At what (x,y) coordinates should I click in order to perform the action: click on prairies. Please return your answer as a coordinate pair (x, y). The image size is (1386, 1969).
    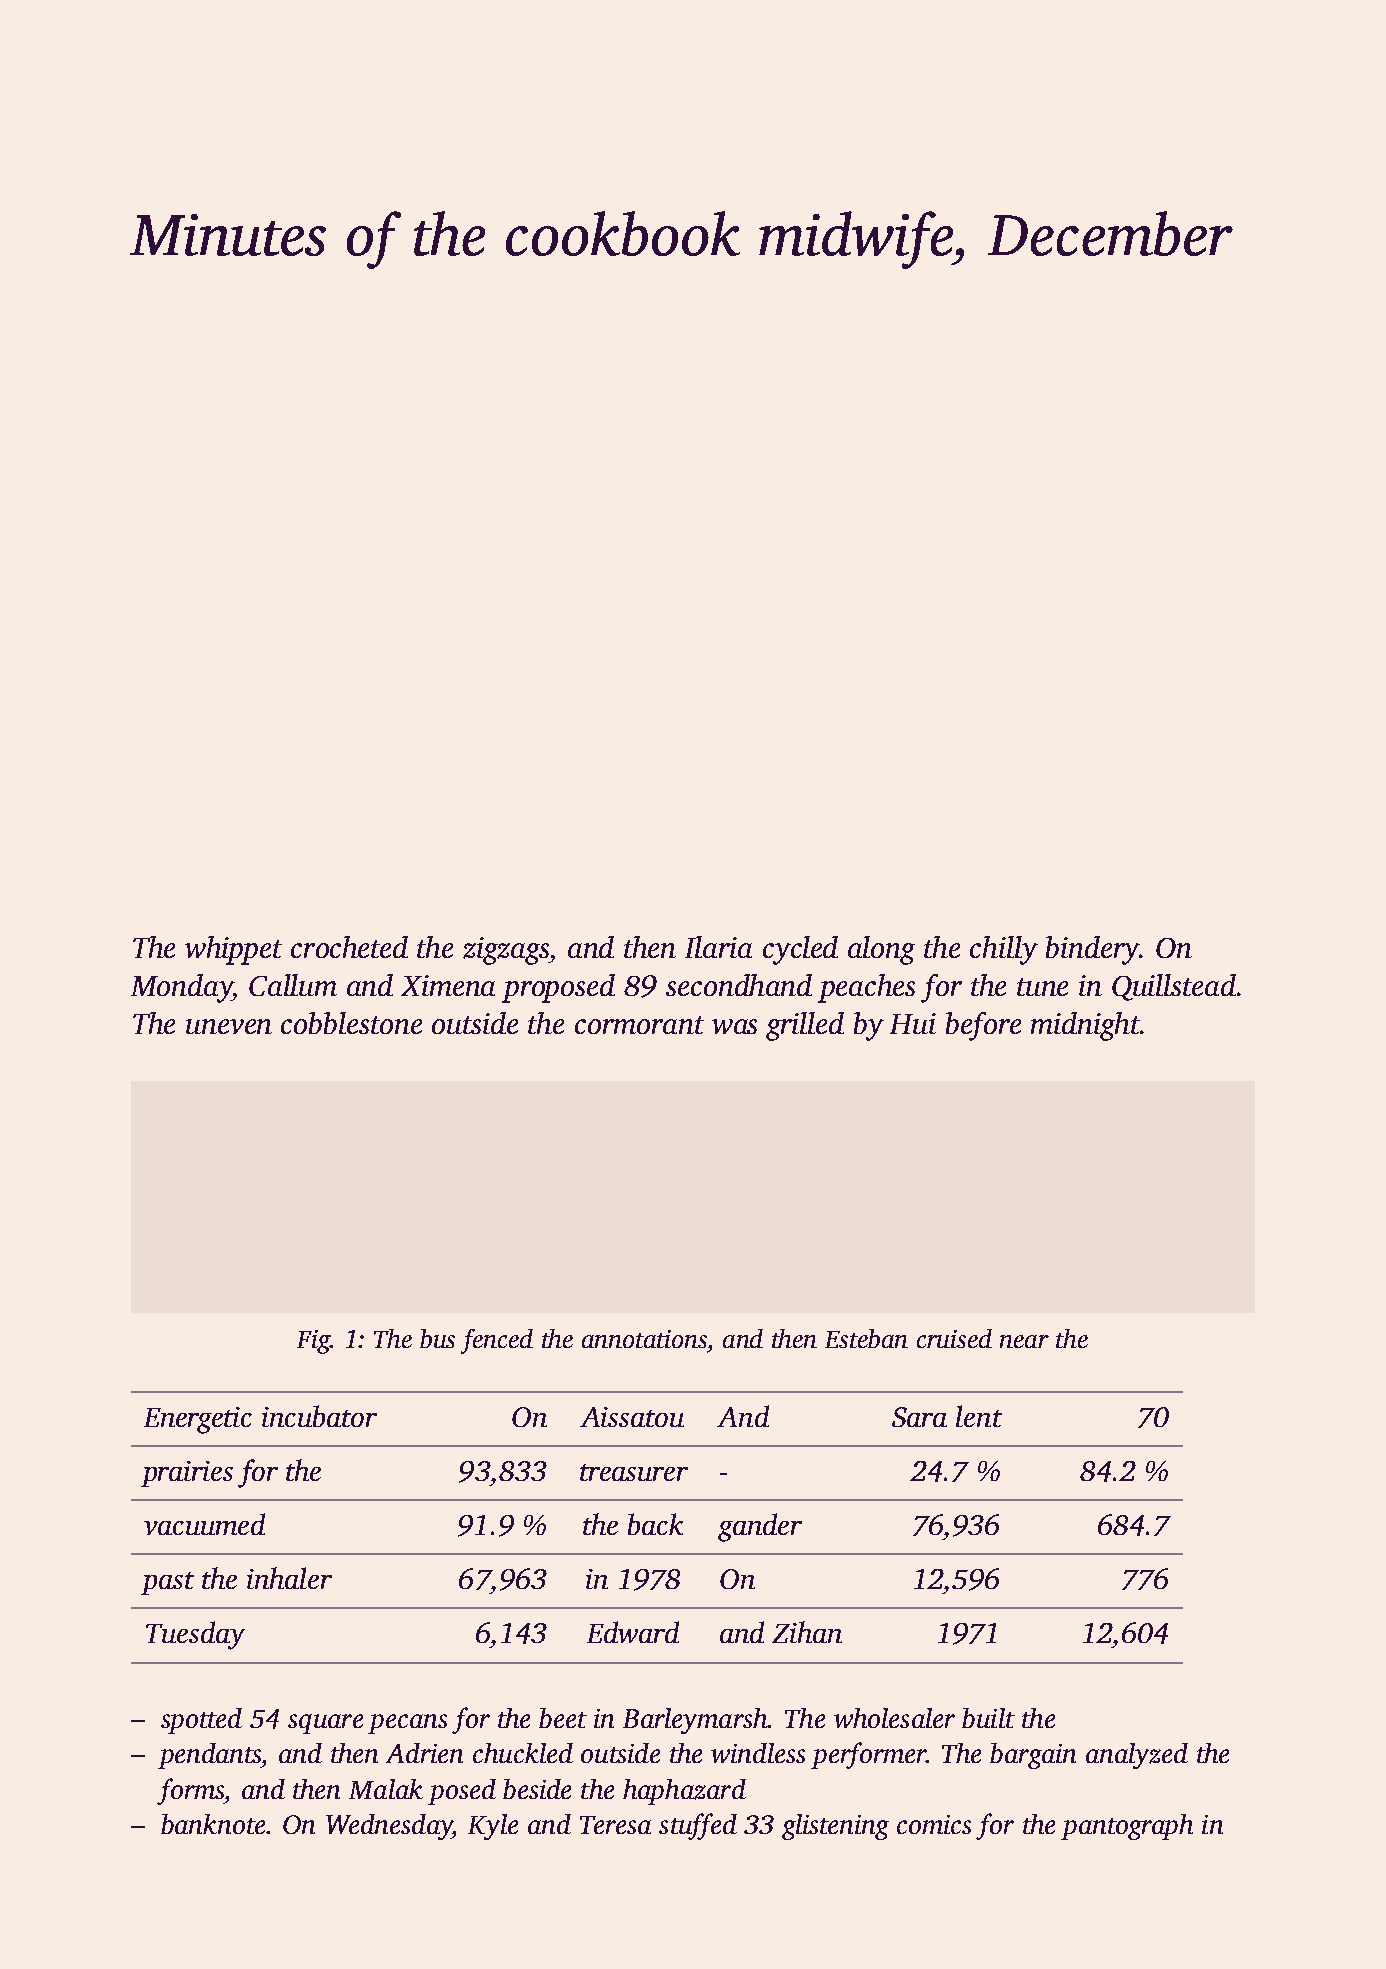
    Looking at the image, I should click on (187, 1474).
